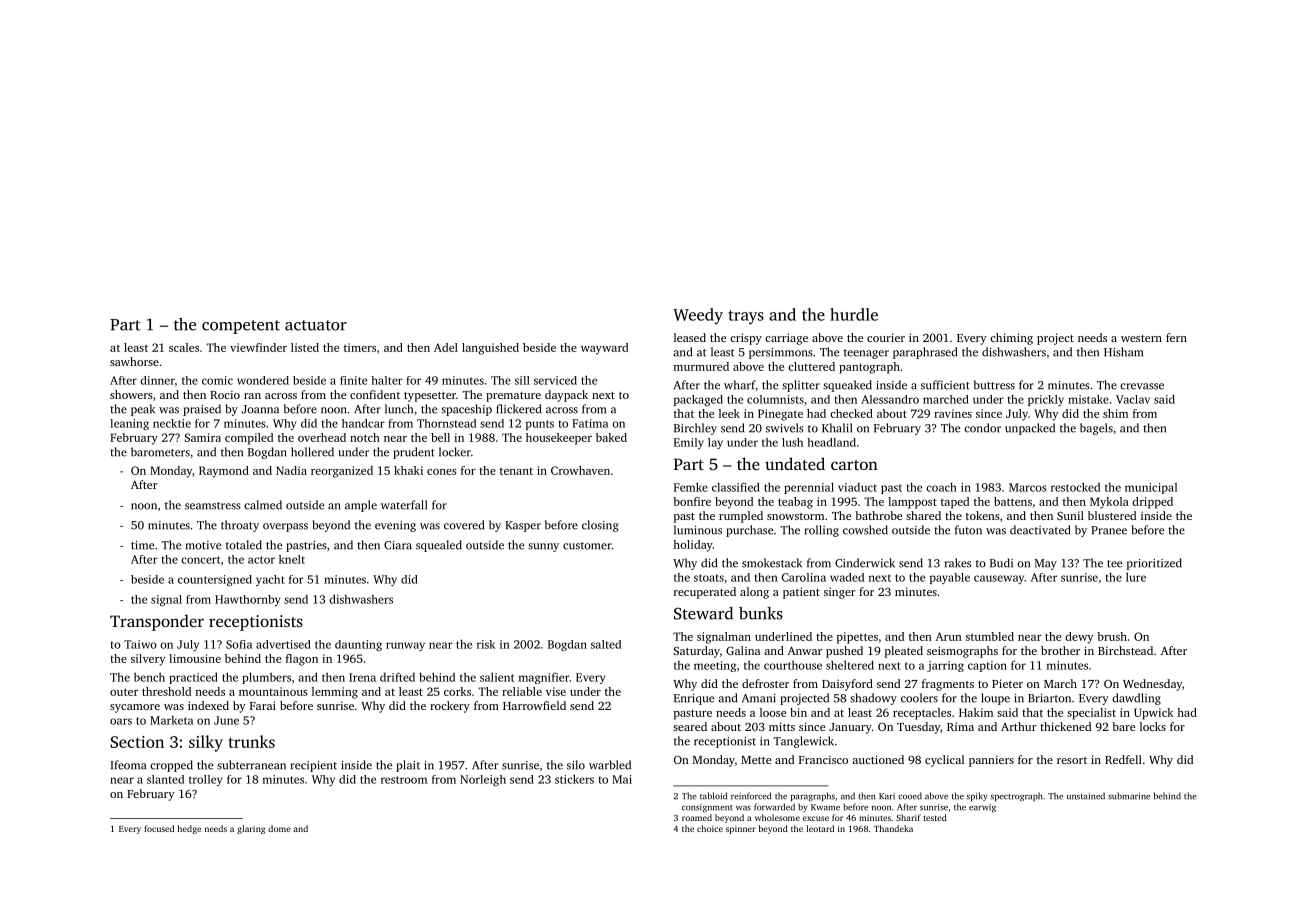 The image size is (1308, 924). What do you see at coordinates (239, 644) in the screenshot?
I see `Sofia` at bounding box center [239, 644].
